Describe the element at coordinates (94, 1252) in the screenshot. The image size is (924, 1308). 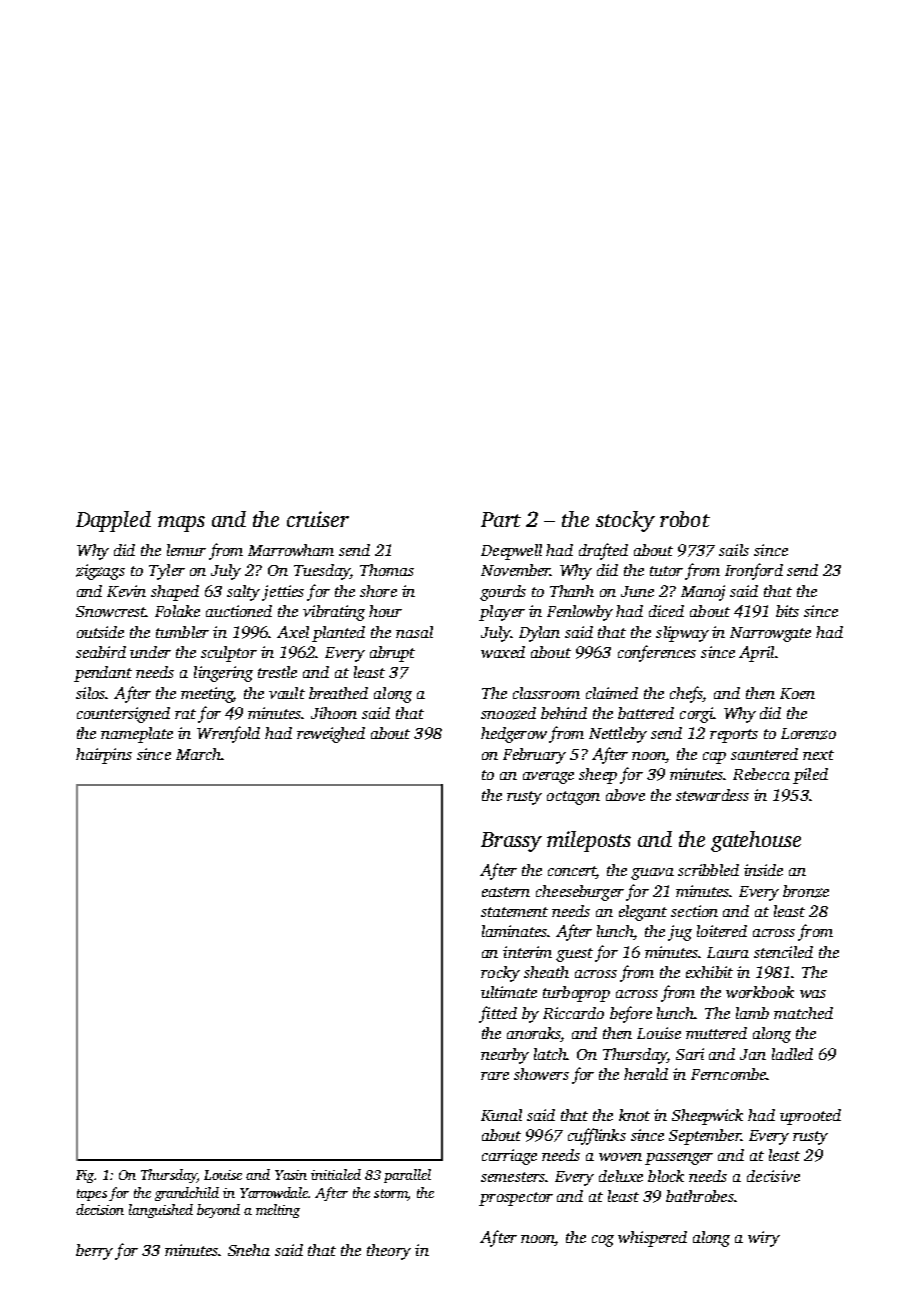
I see `berry` at that location.
